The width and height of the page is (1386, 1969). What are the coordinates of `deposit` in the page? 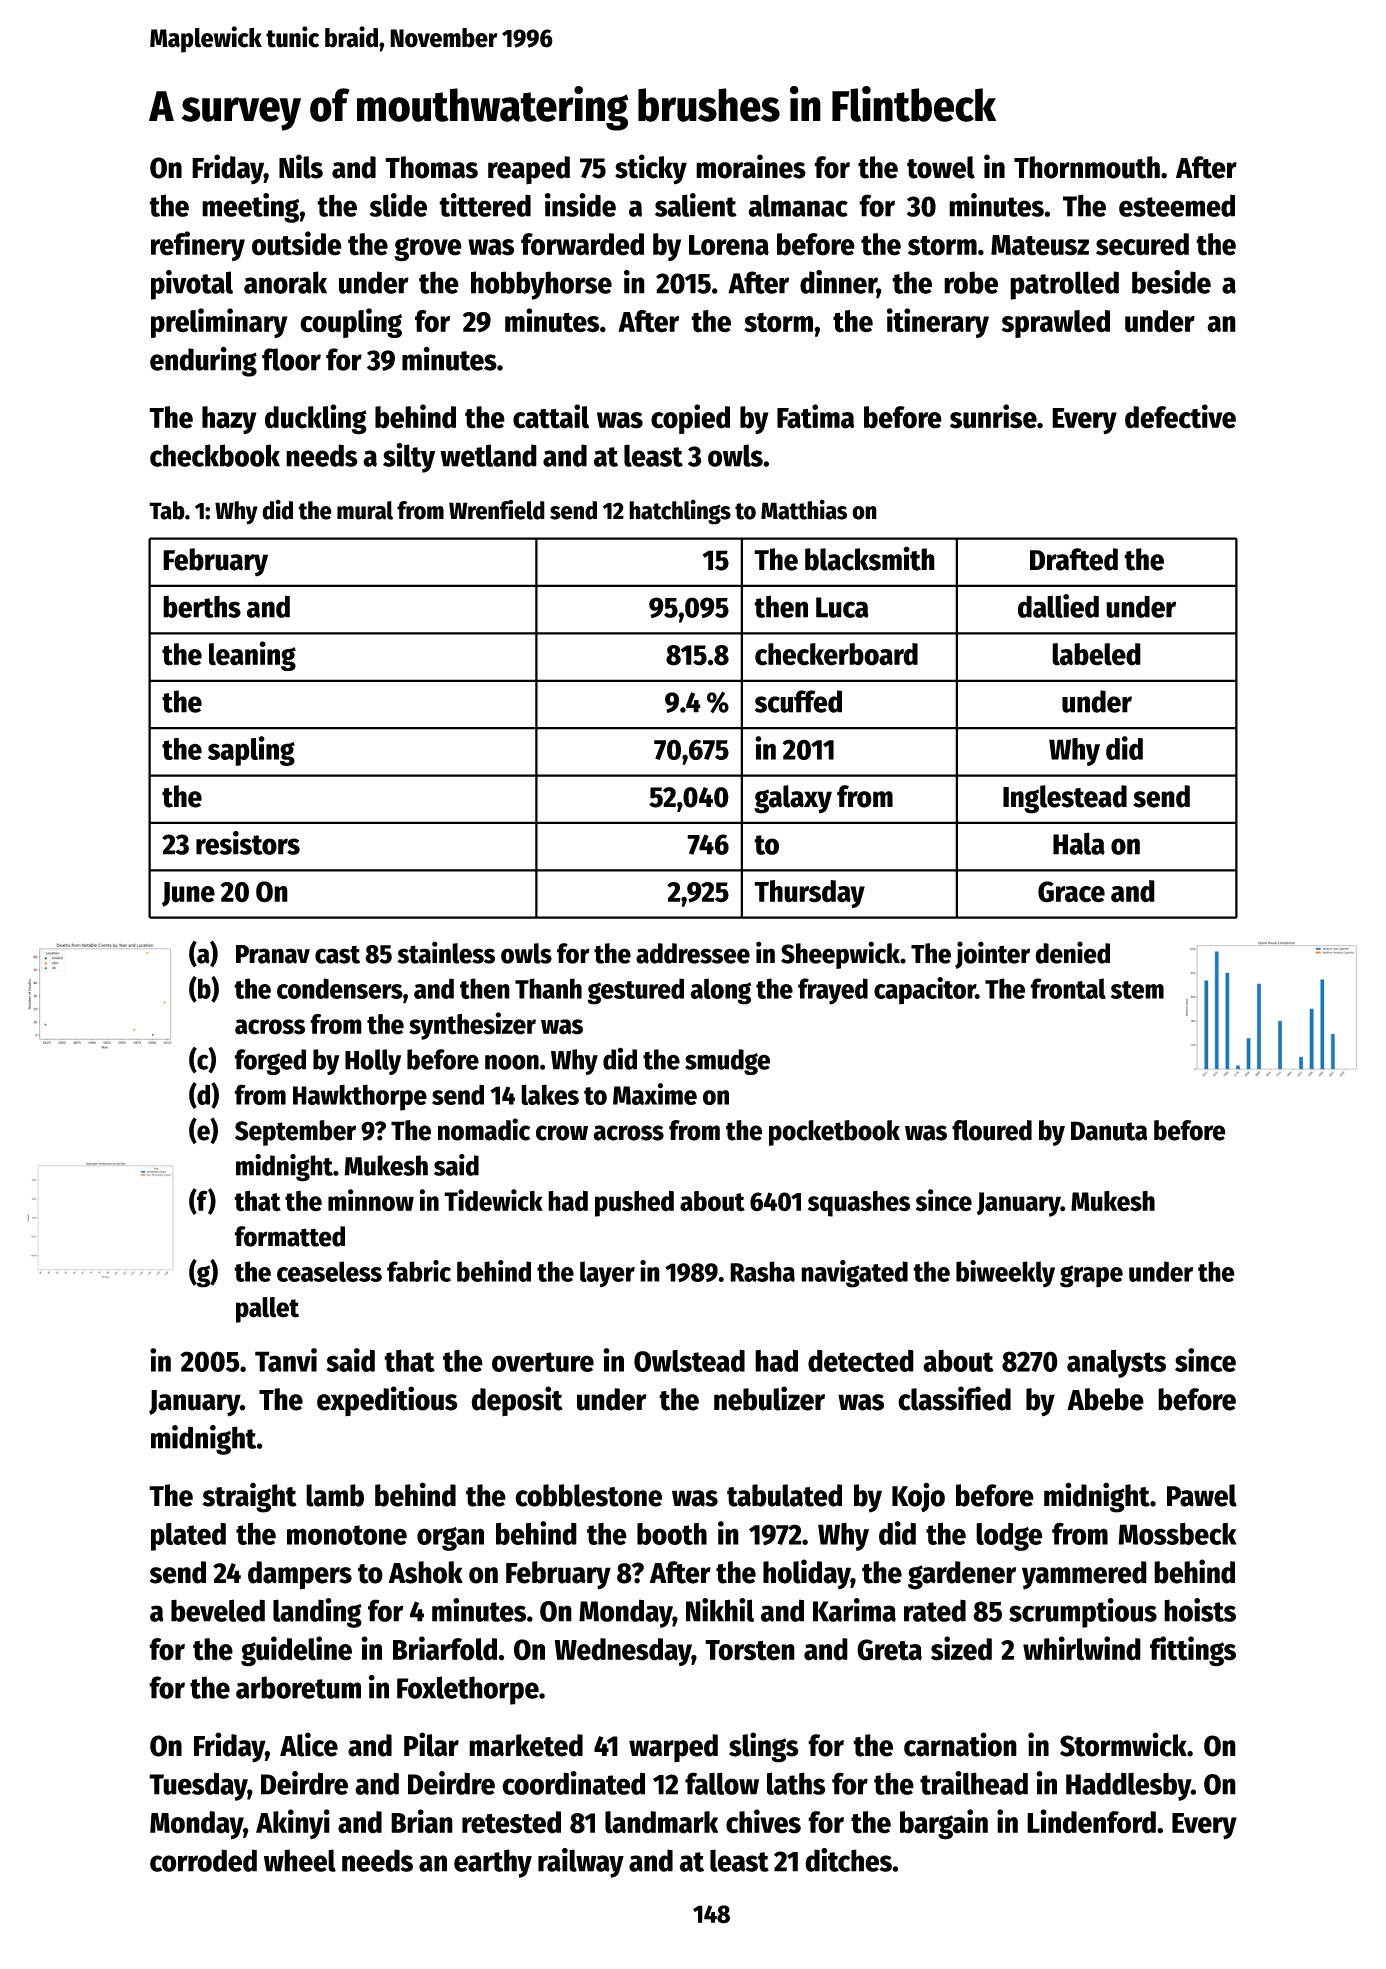 It's located at (517, 1401).
